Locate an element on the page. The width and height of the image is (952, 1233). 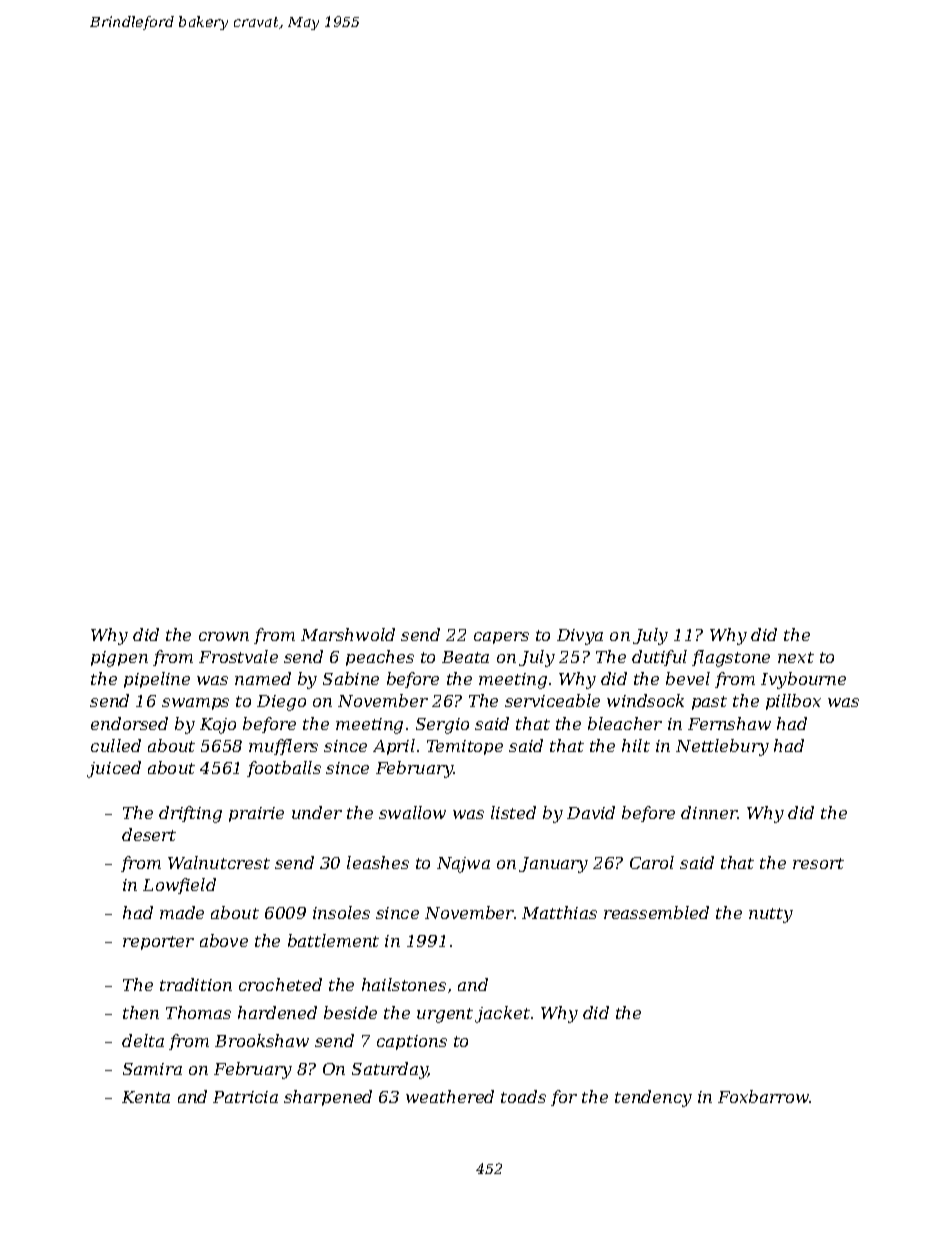
Brookshaw is located at coordinates (262, 1040).
